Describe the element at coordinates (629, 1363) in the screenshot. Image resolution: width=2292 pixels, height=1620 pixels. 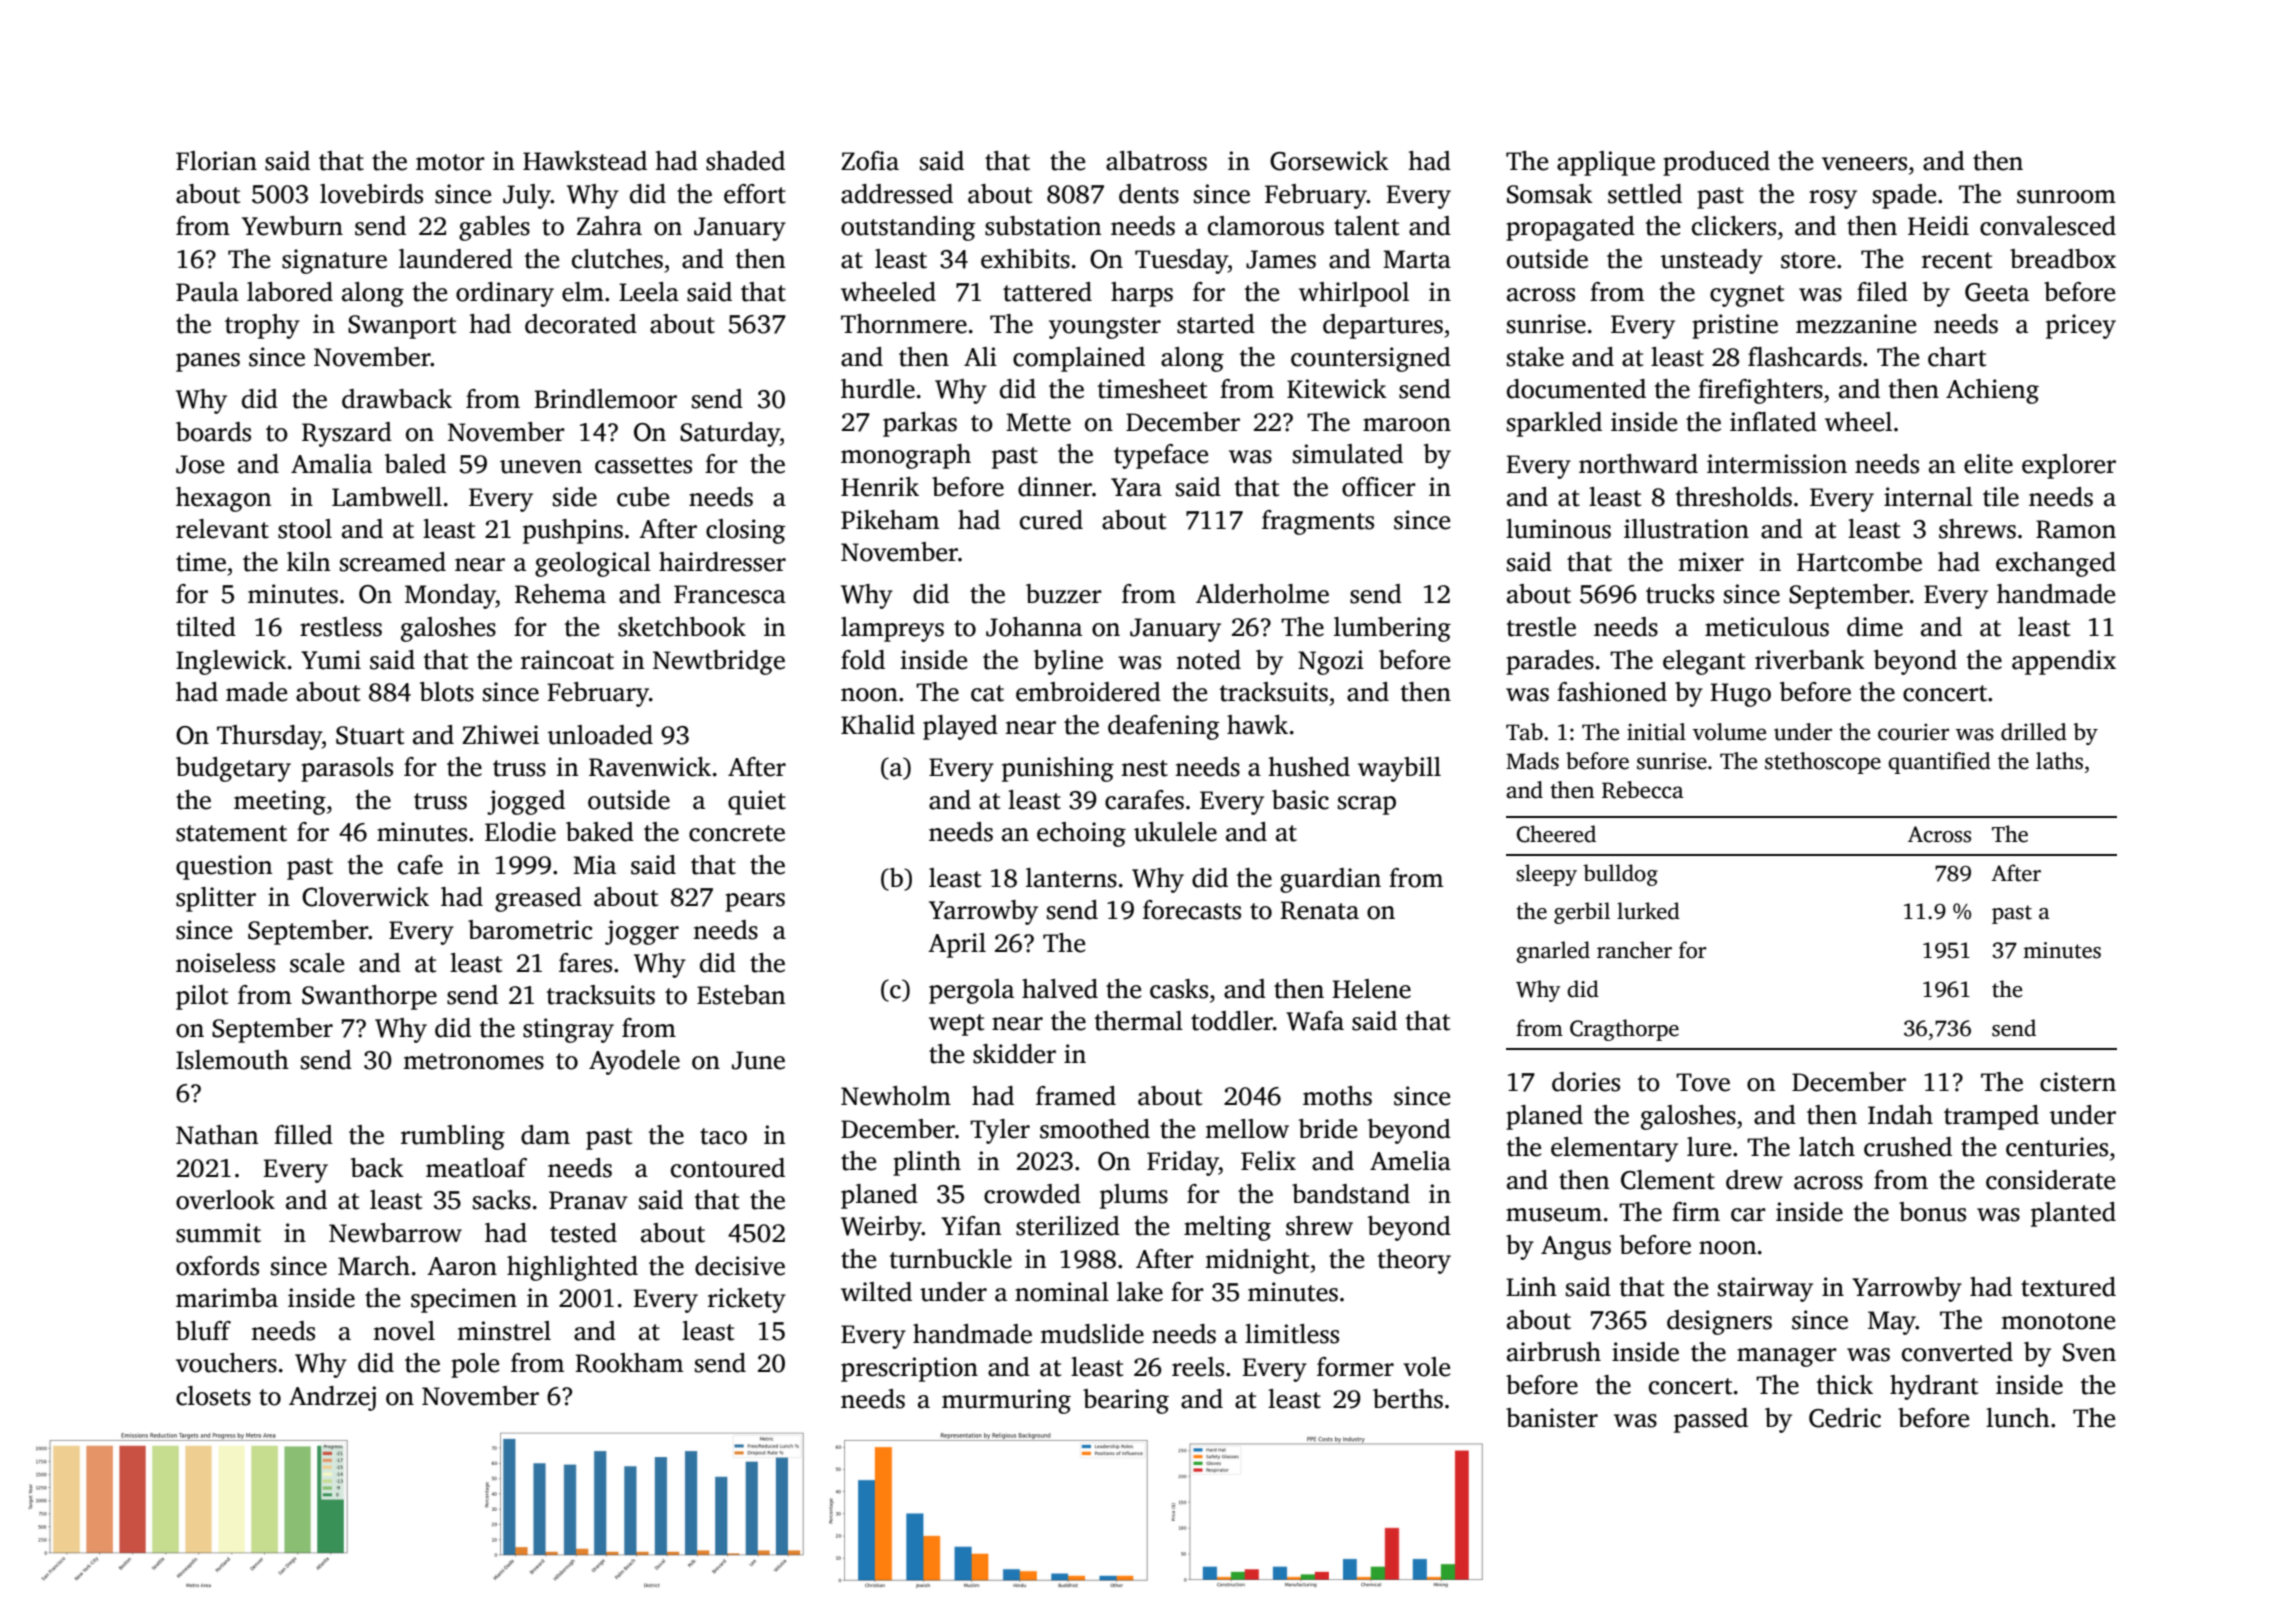
I see `Rookham` at that location.
